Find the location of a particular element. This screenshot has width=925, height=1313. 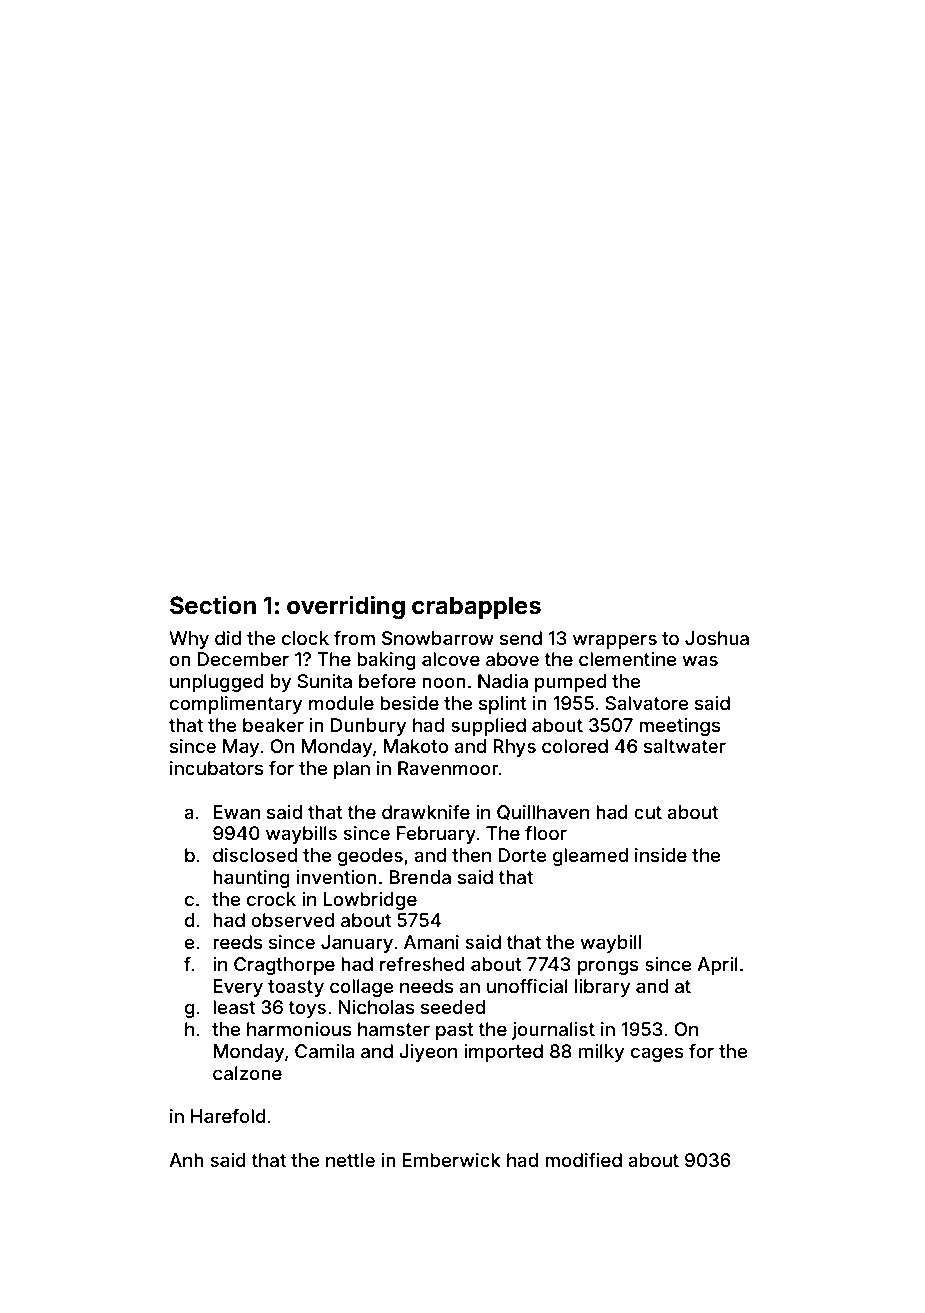

was is located at coordinates (700, 660).
